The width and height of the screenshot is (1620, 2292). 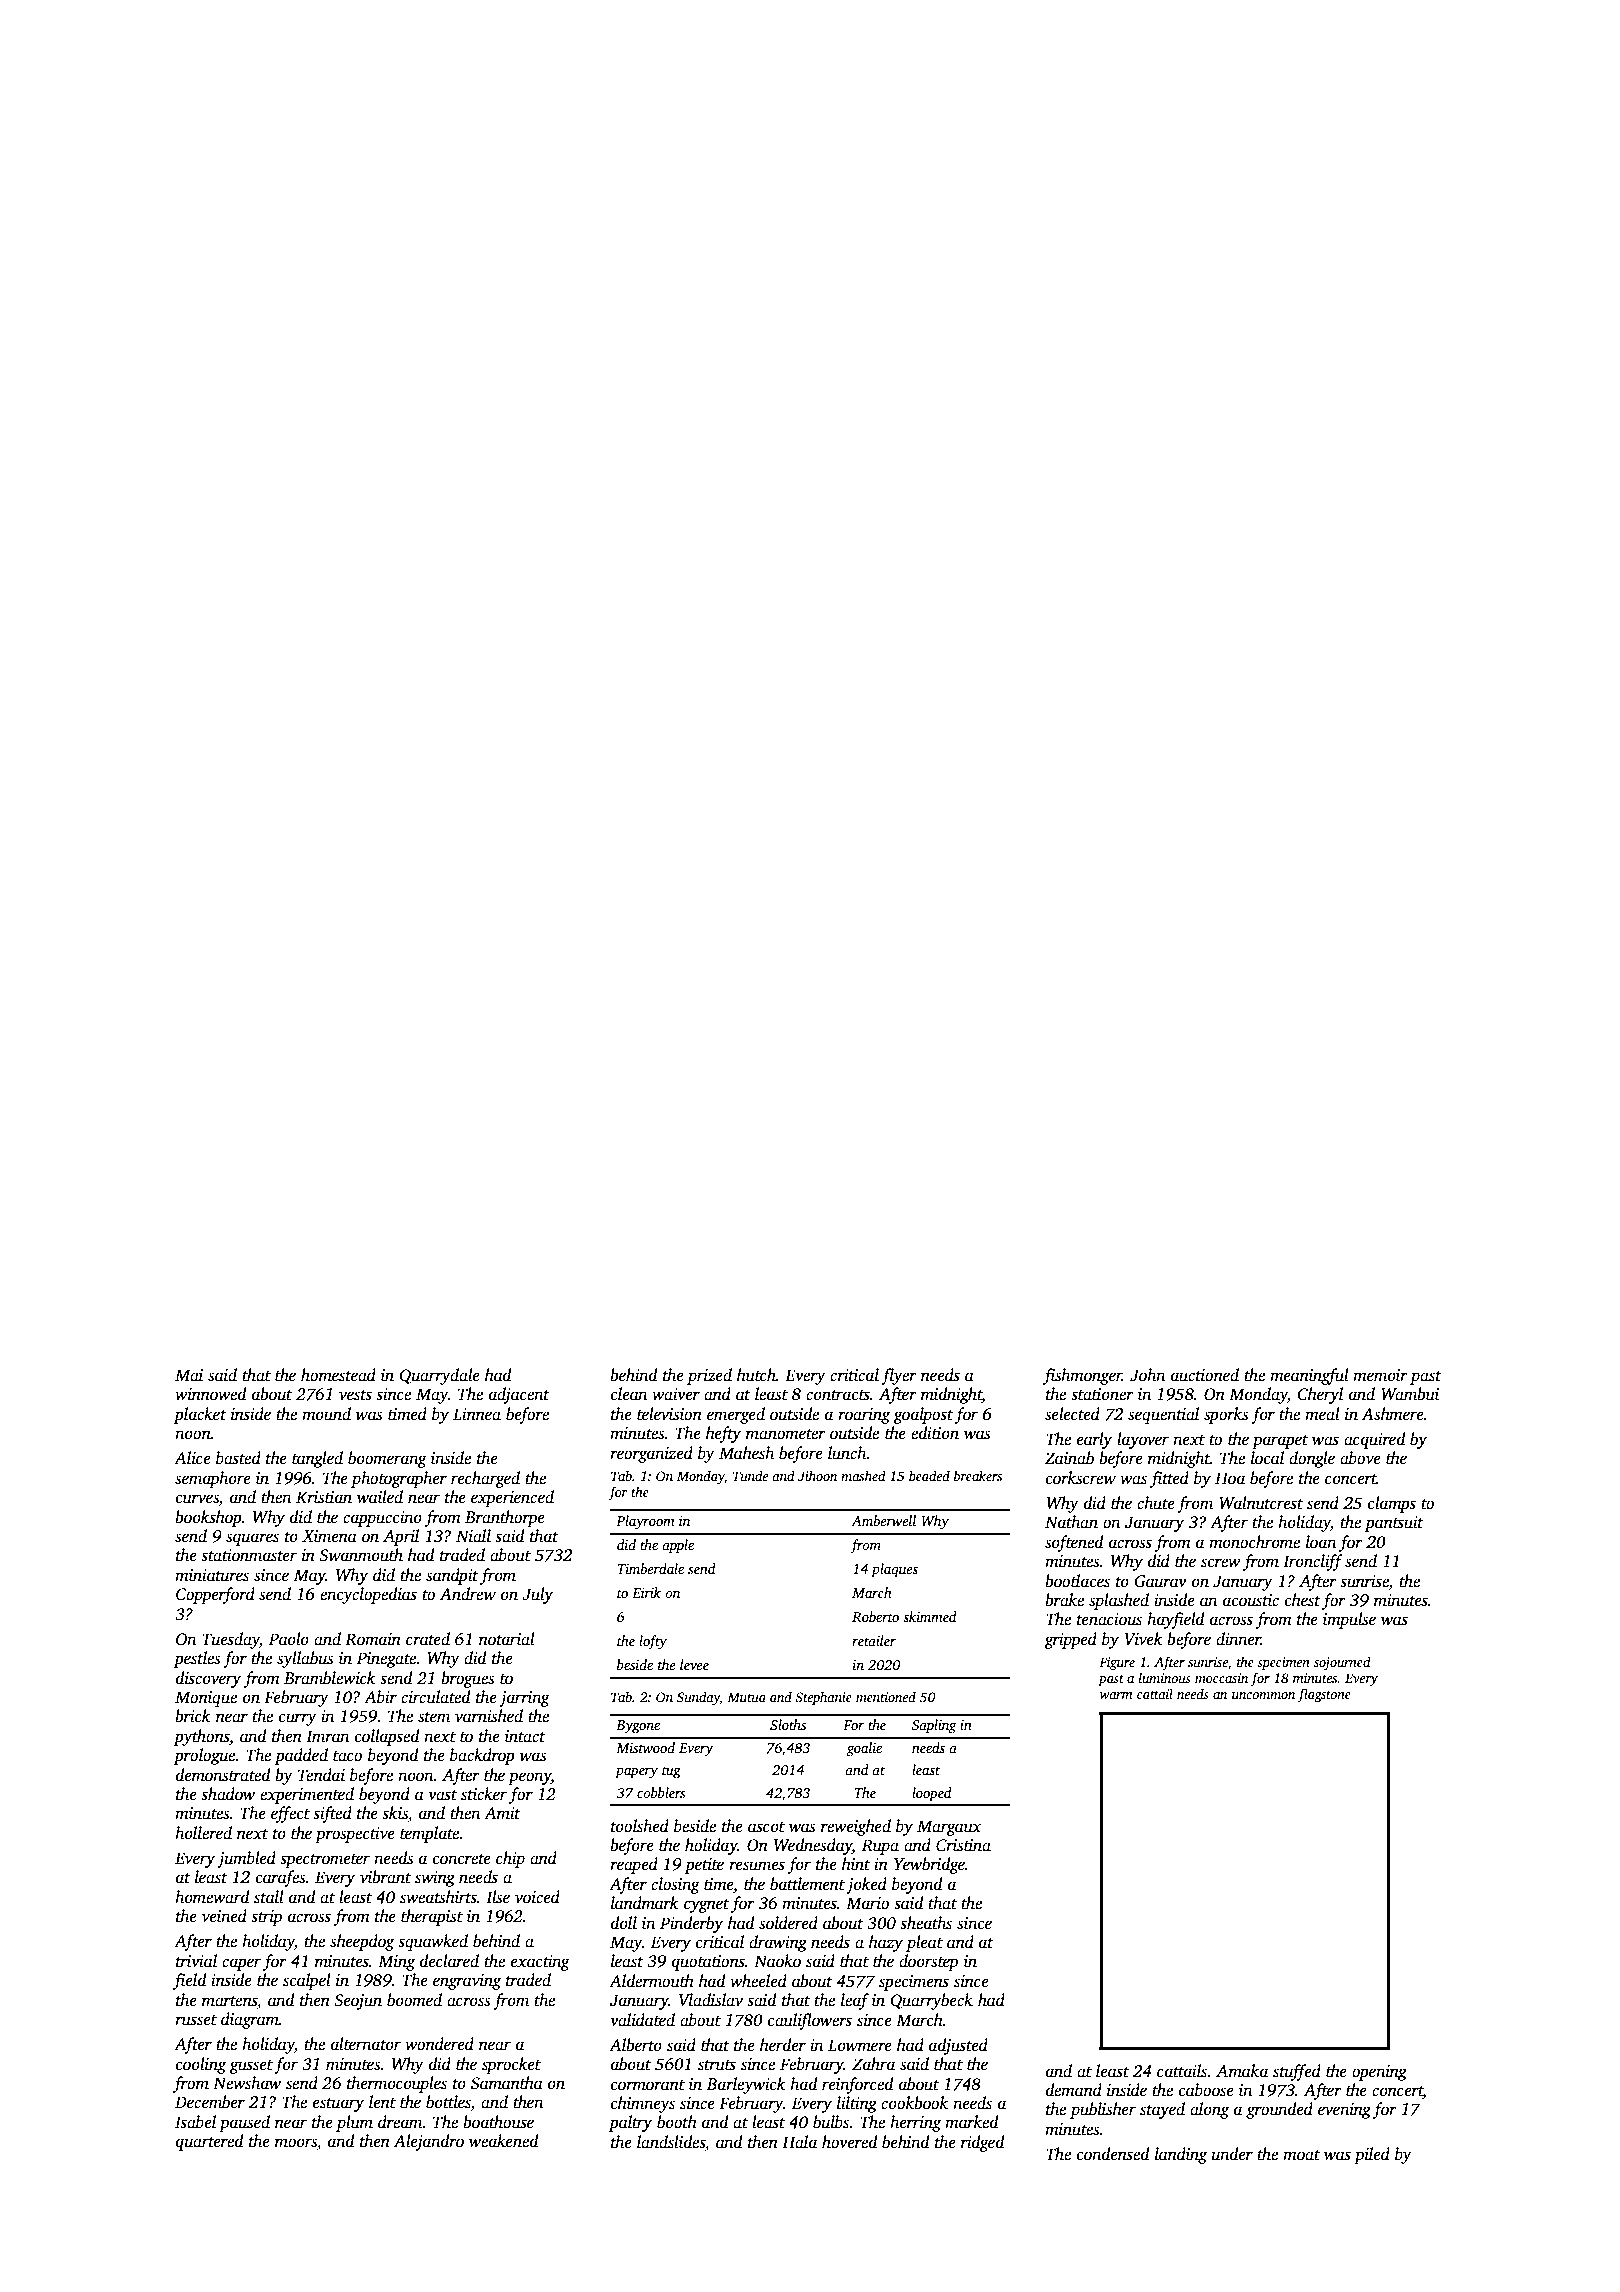 I want to click on weakened, so click(x=503, y=2141).
